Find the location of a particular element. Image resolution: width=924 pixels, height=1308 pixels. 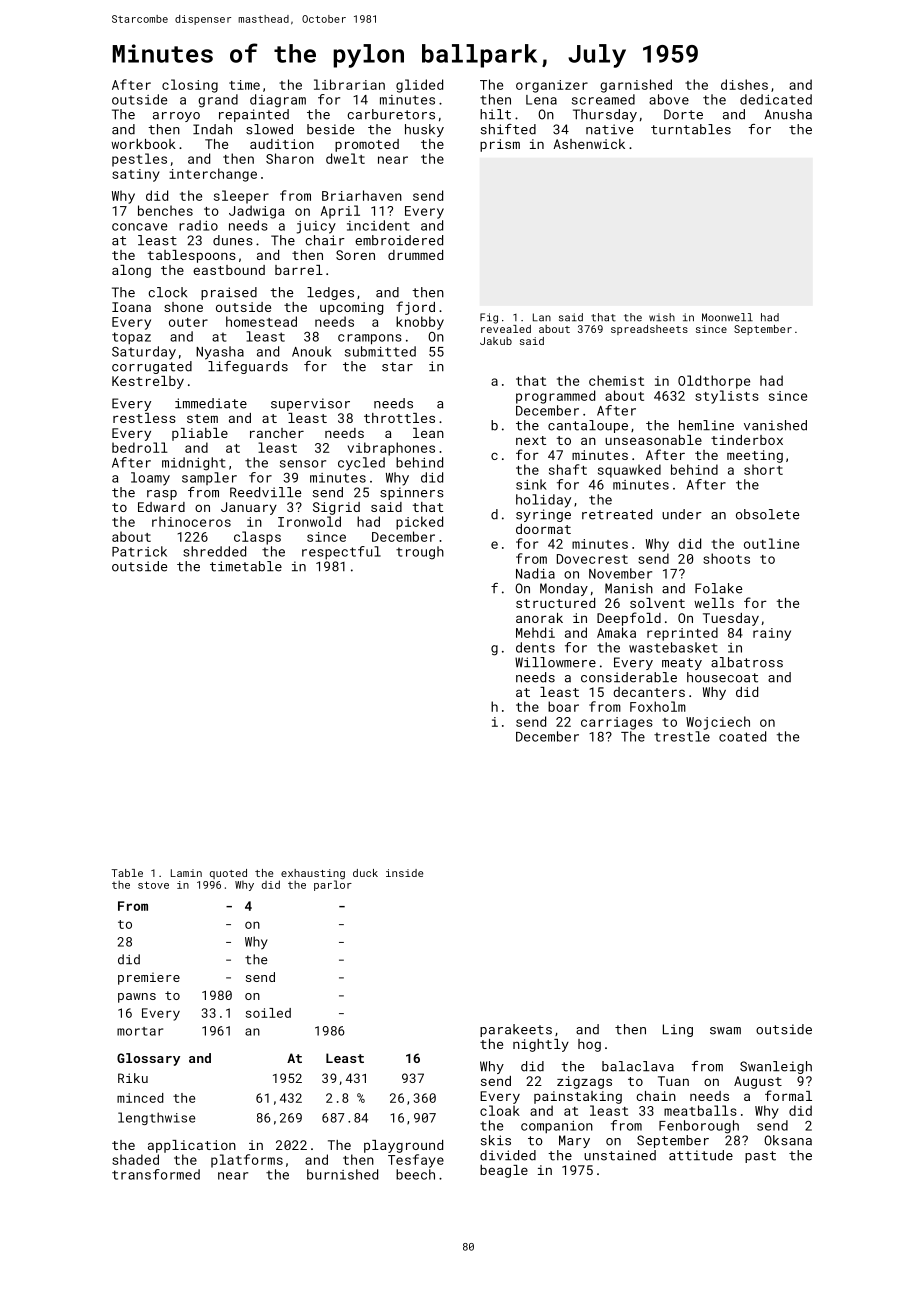

promoted is located at coordinates (367, 145).
